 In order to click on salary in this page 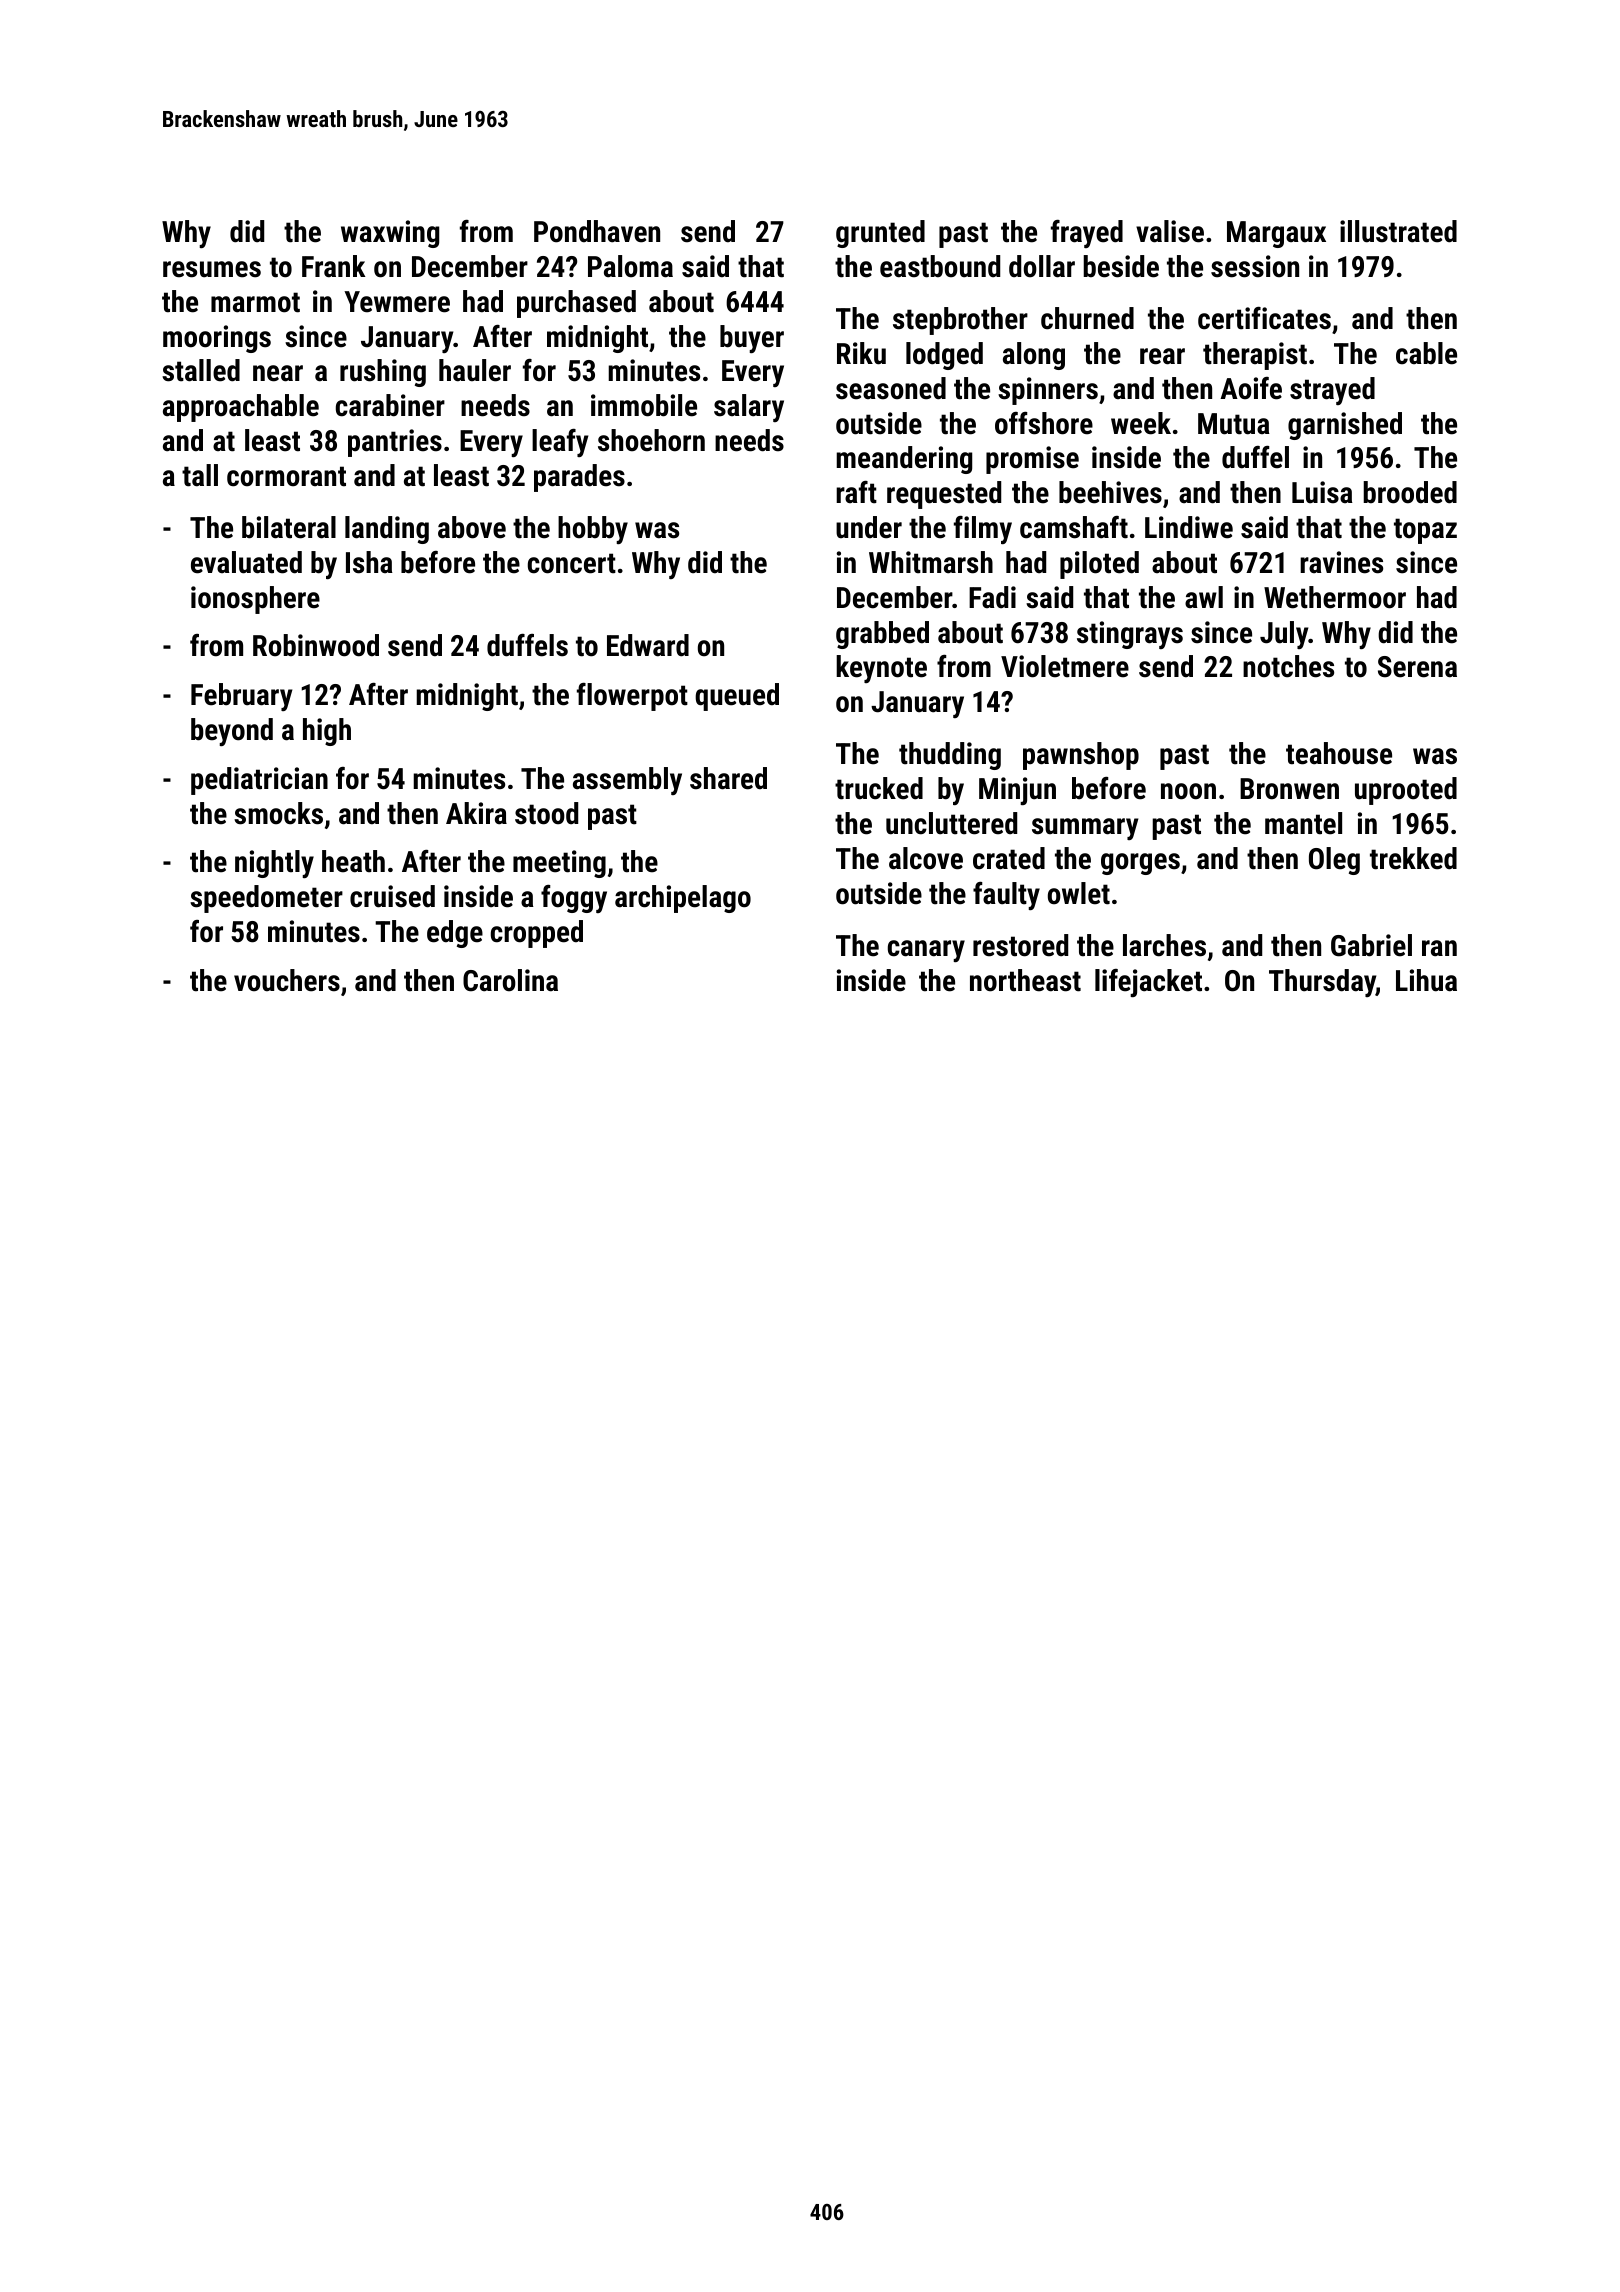, I will do `click(749, 408)`.
